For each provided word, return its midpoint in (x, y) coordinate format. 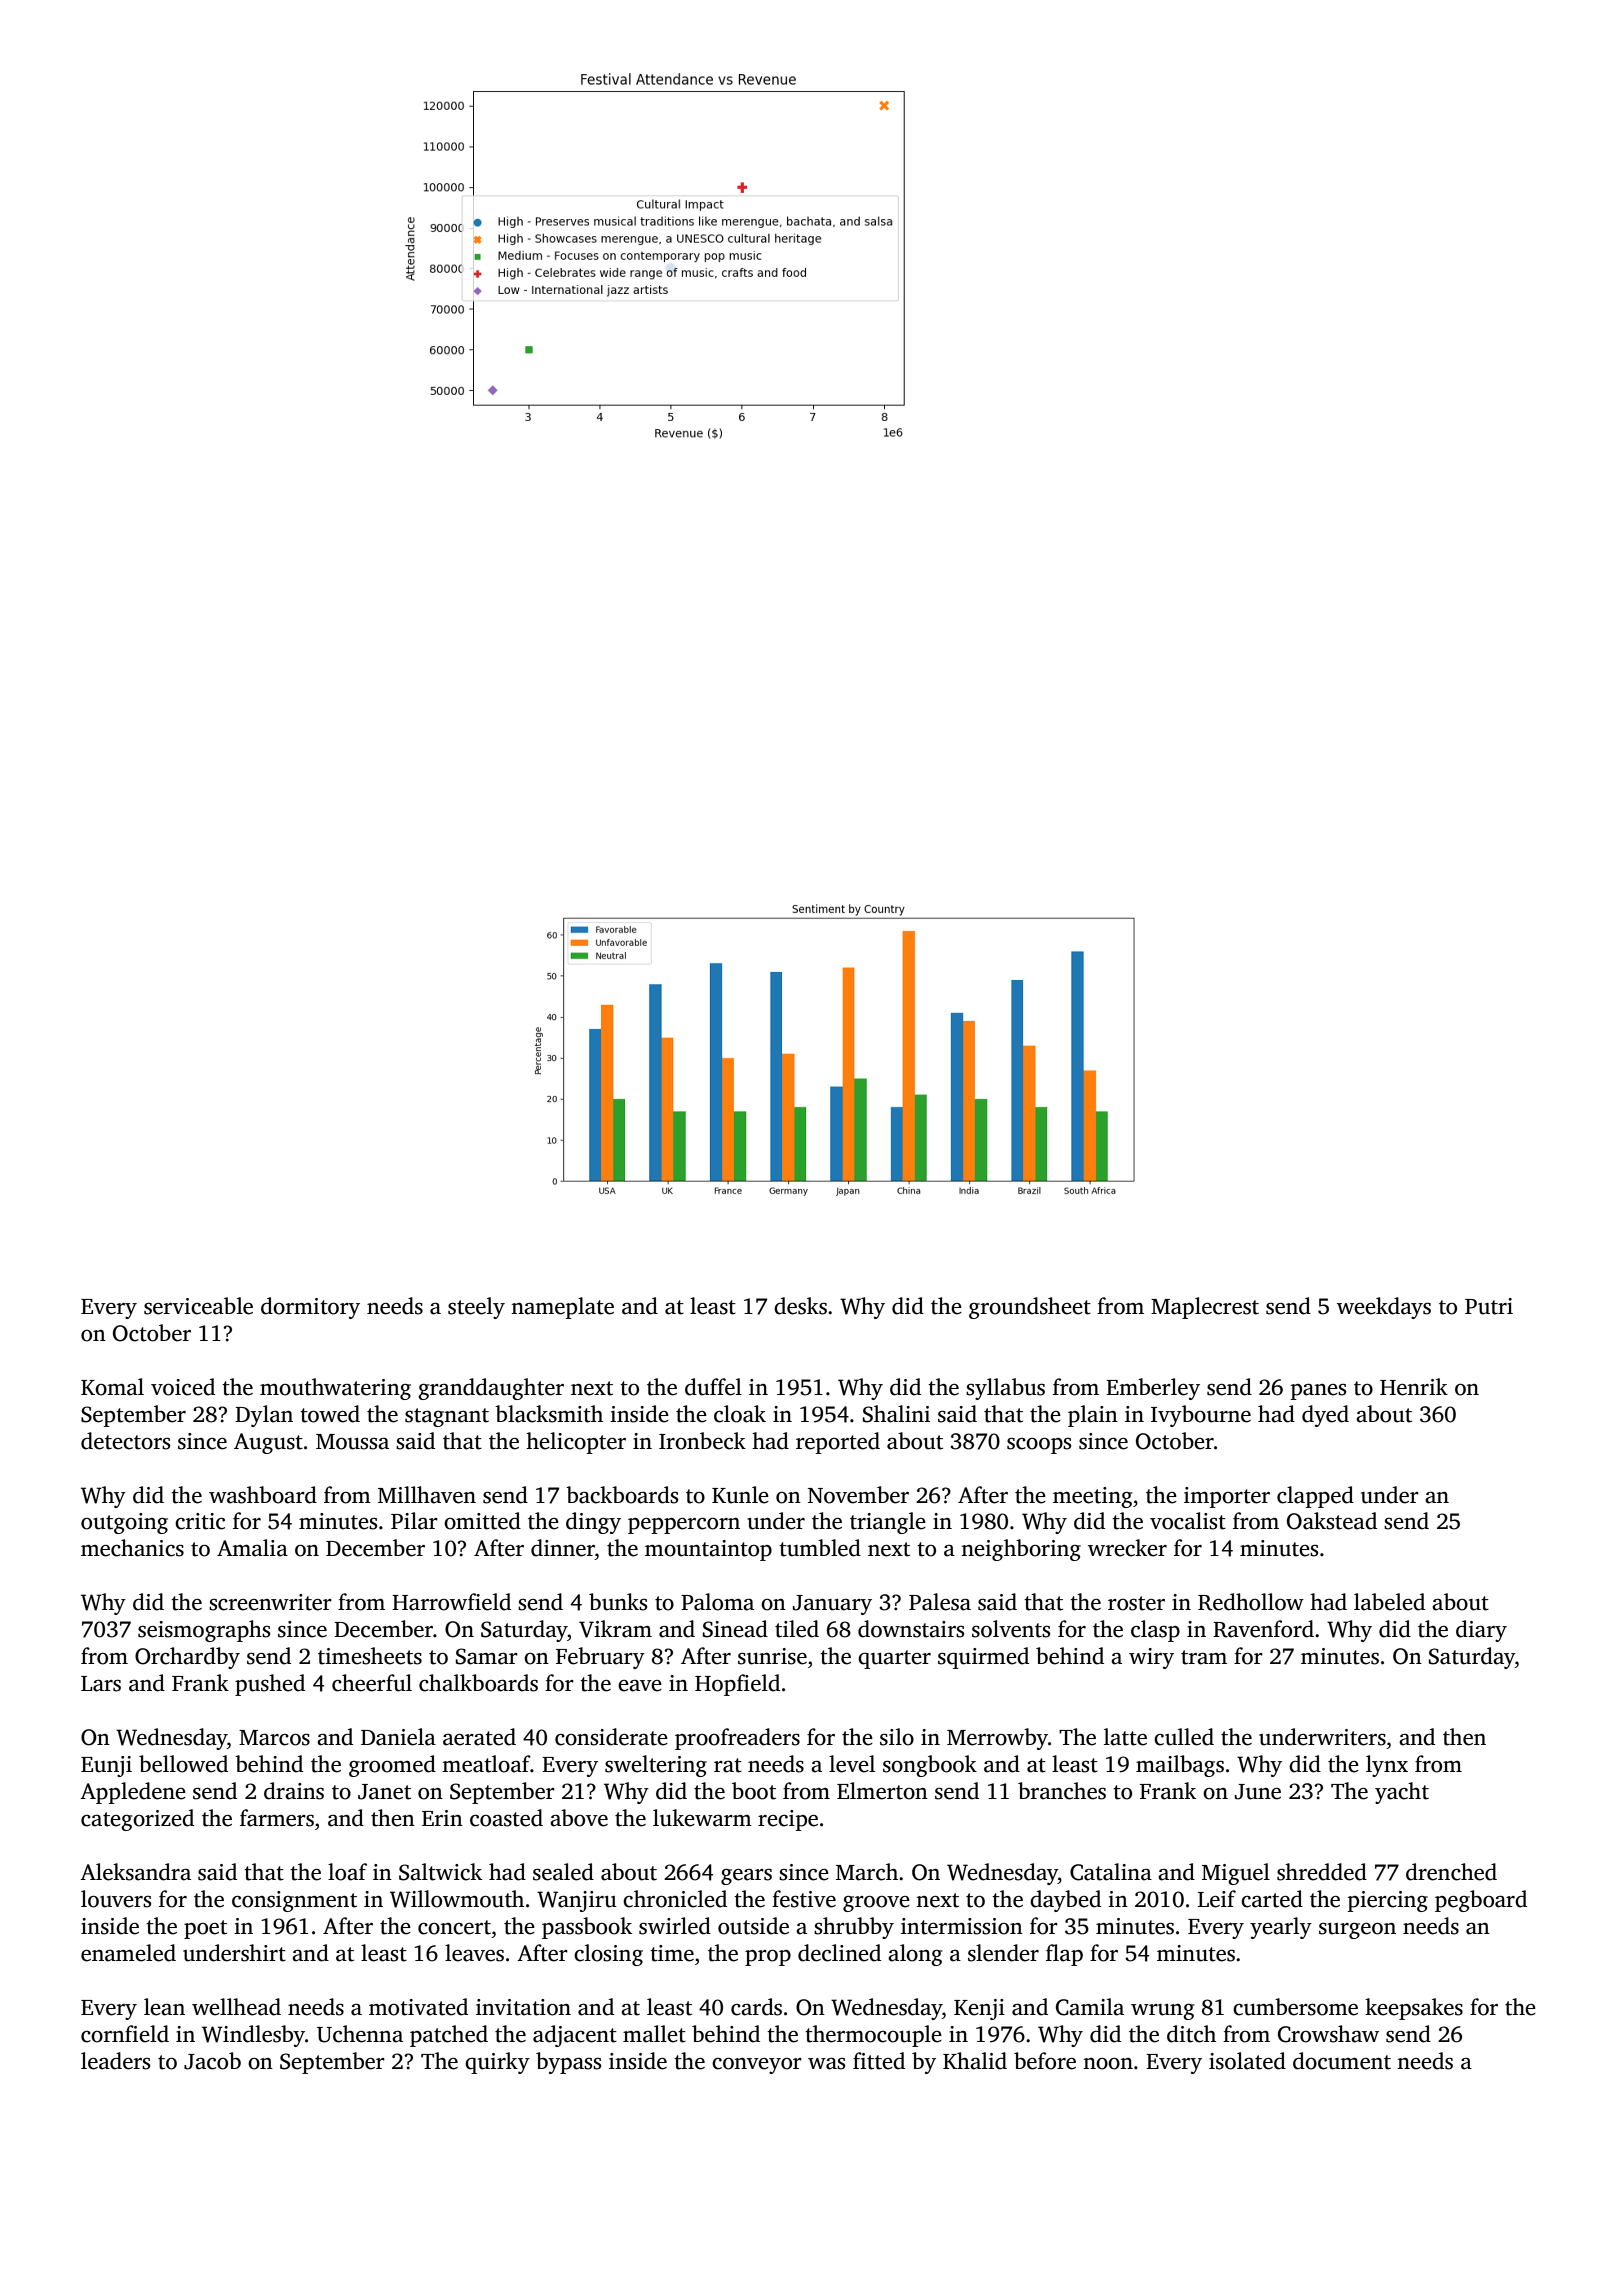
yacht (1402, 1793)
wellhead (236, 2007)
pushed (270, 1685)
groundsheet (1030, 1308)
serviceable (198, 1306)
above (579, 1818)
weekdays (1384, 1308)
